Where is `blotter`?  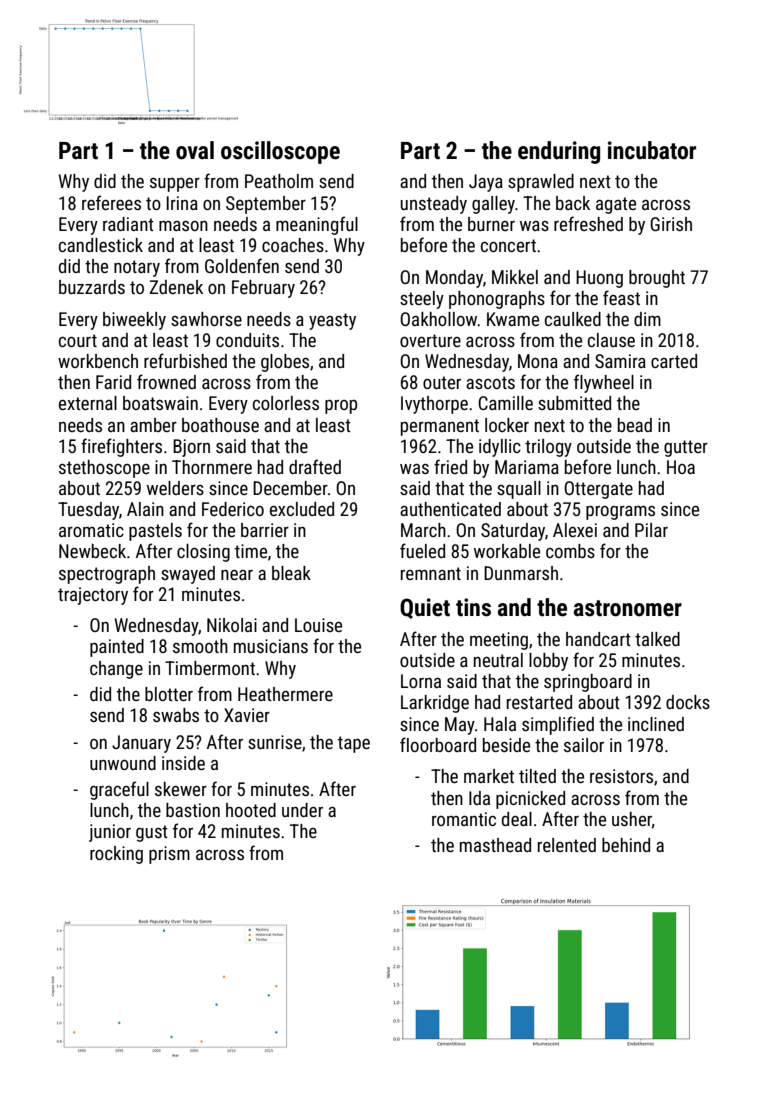
blotter is located at coordinates (169, 694).
